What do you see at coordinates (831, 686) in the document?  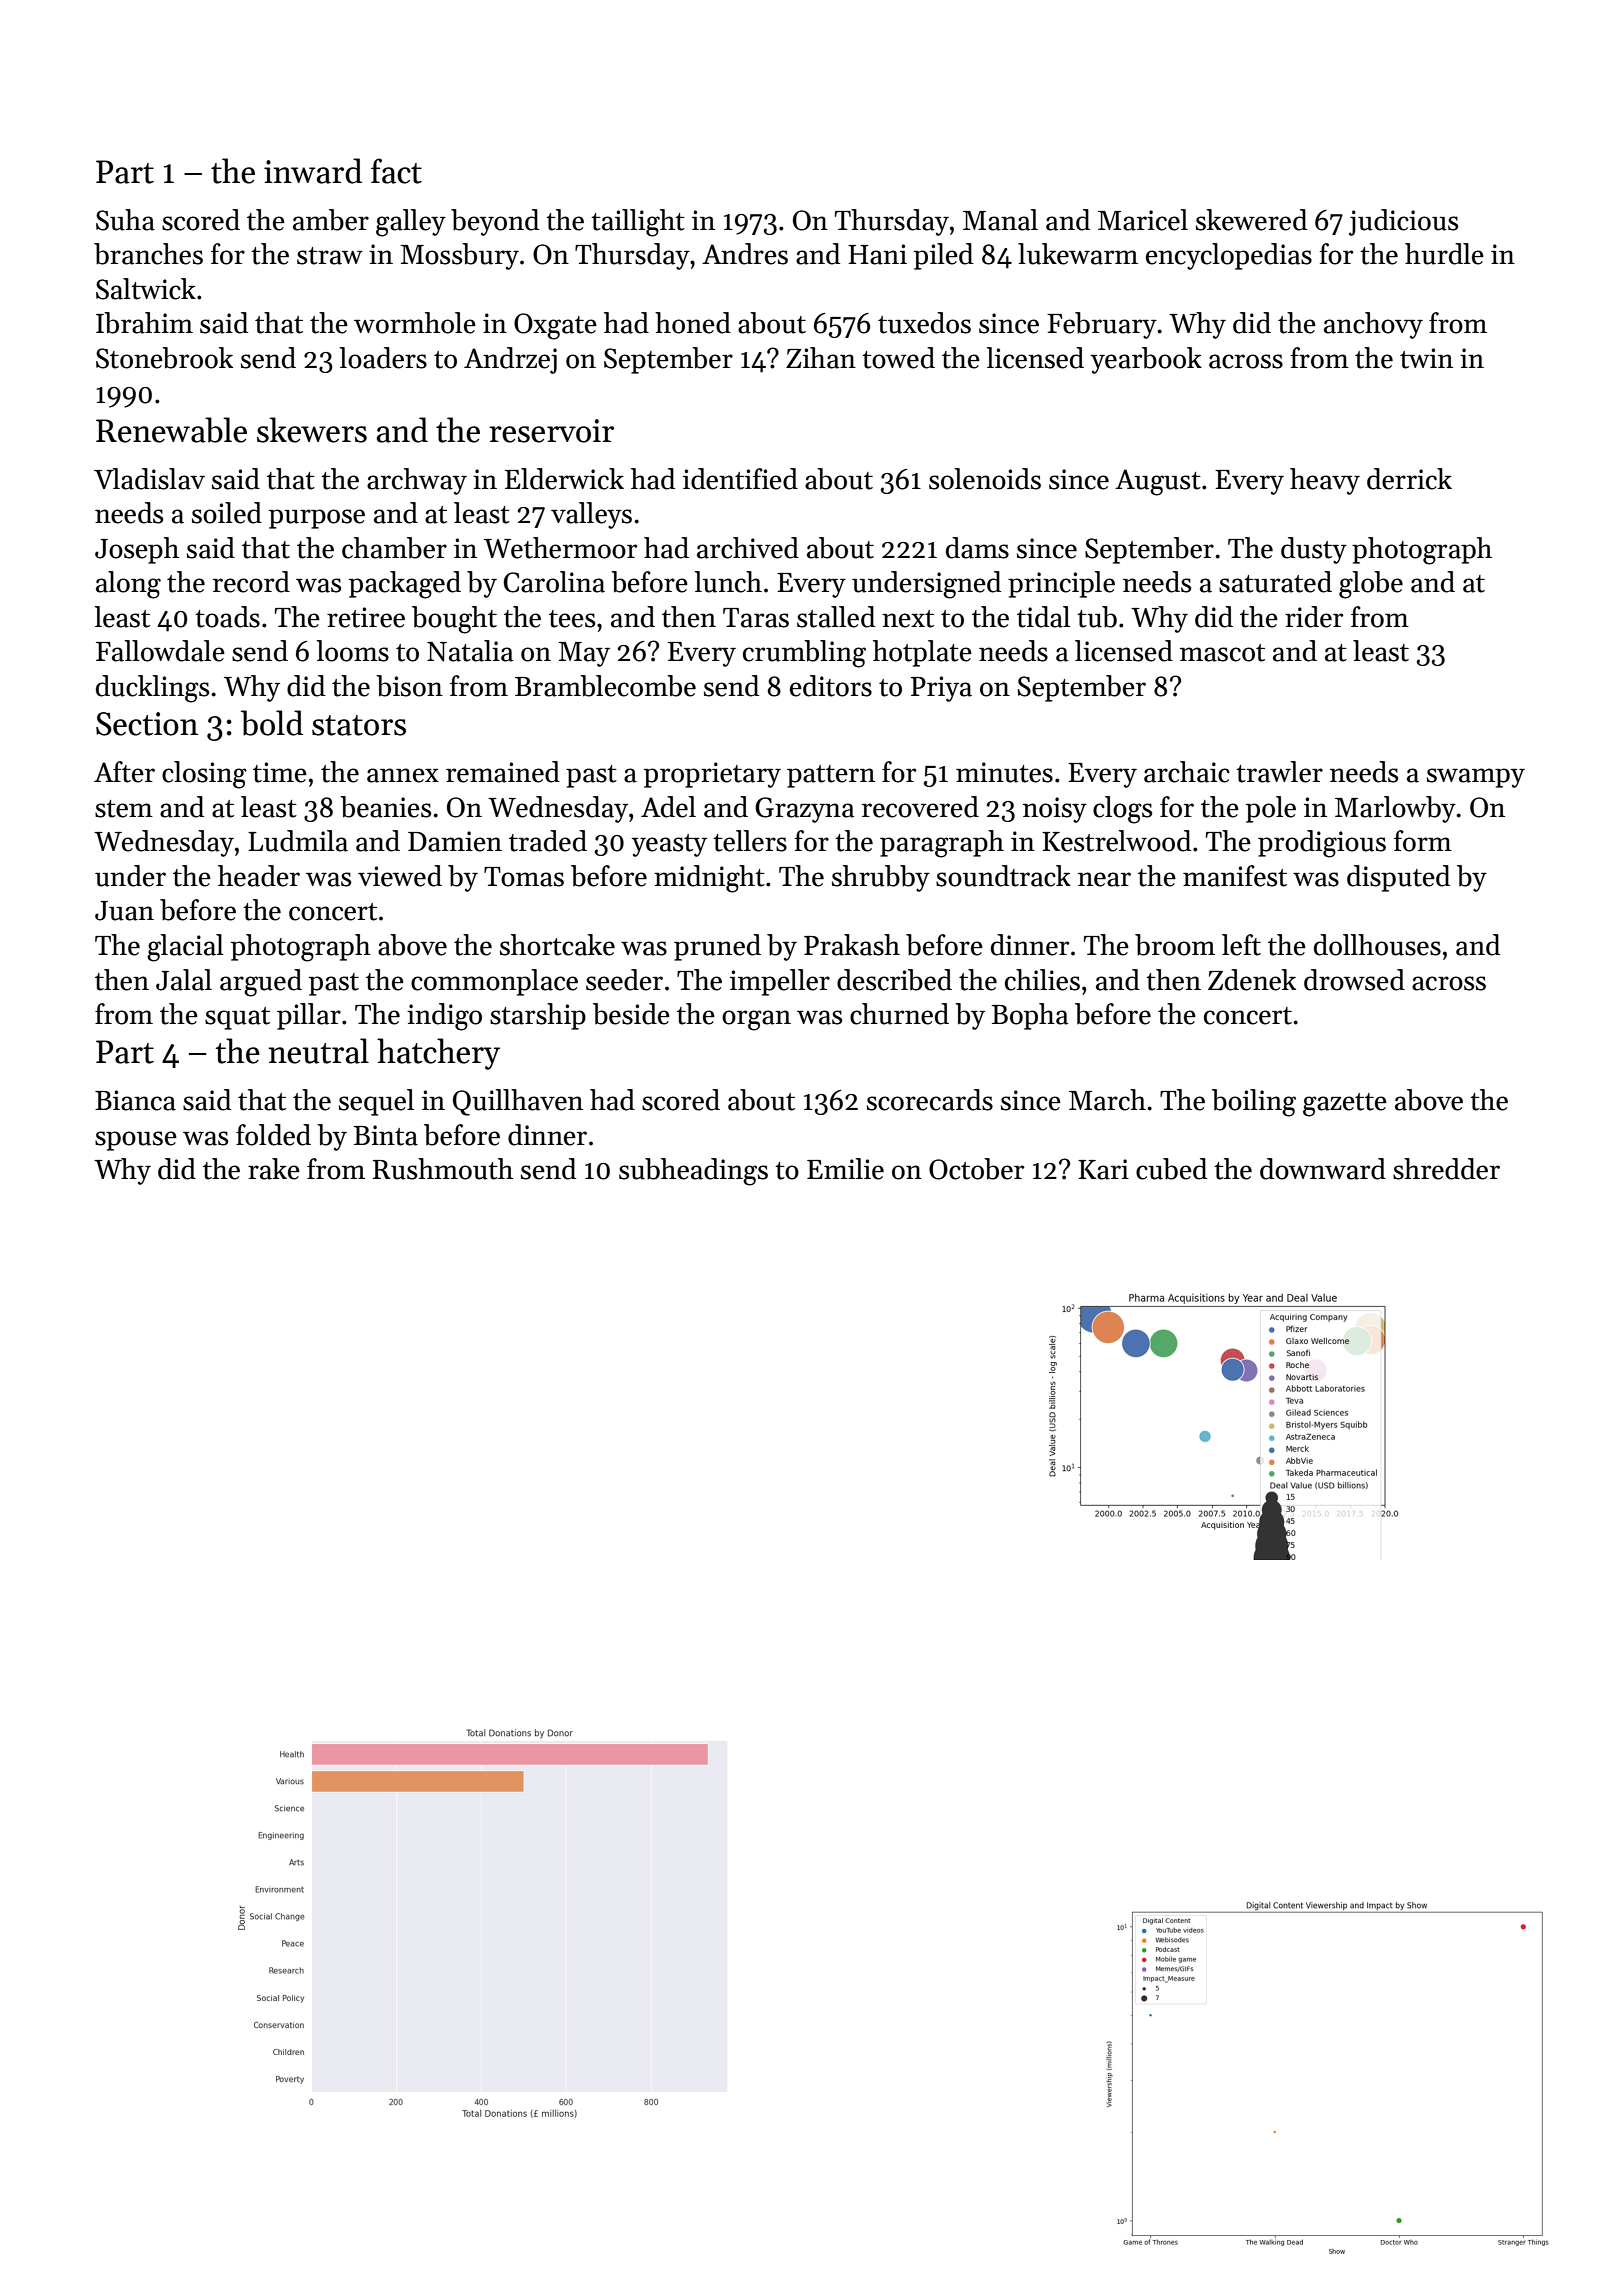 I see `editors` at bounding box center [831, 686].
